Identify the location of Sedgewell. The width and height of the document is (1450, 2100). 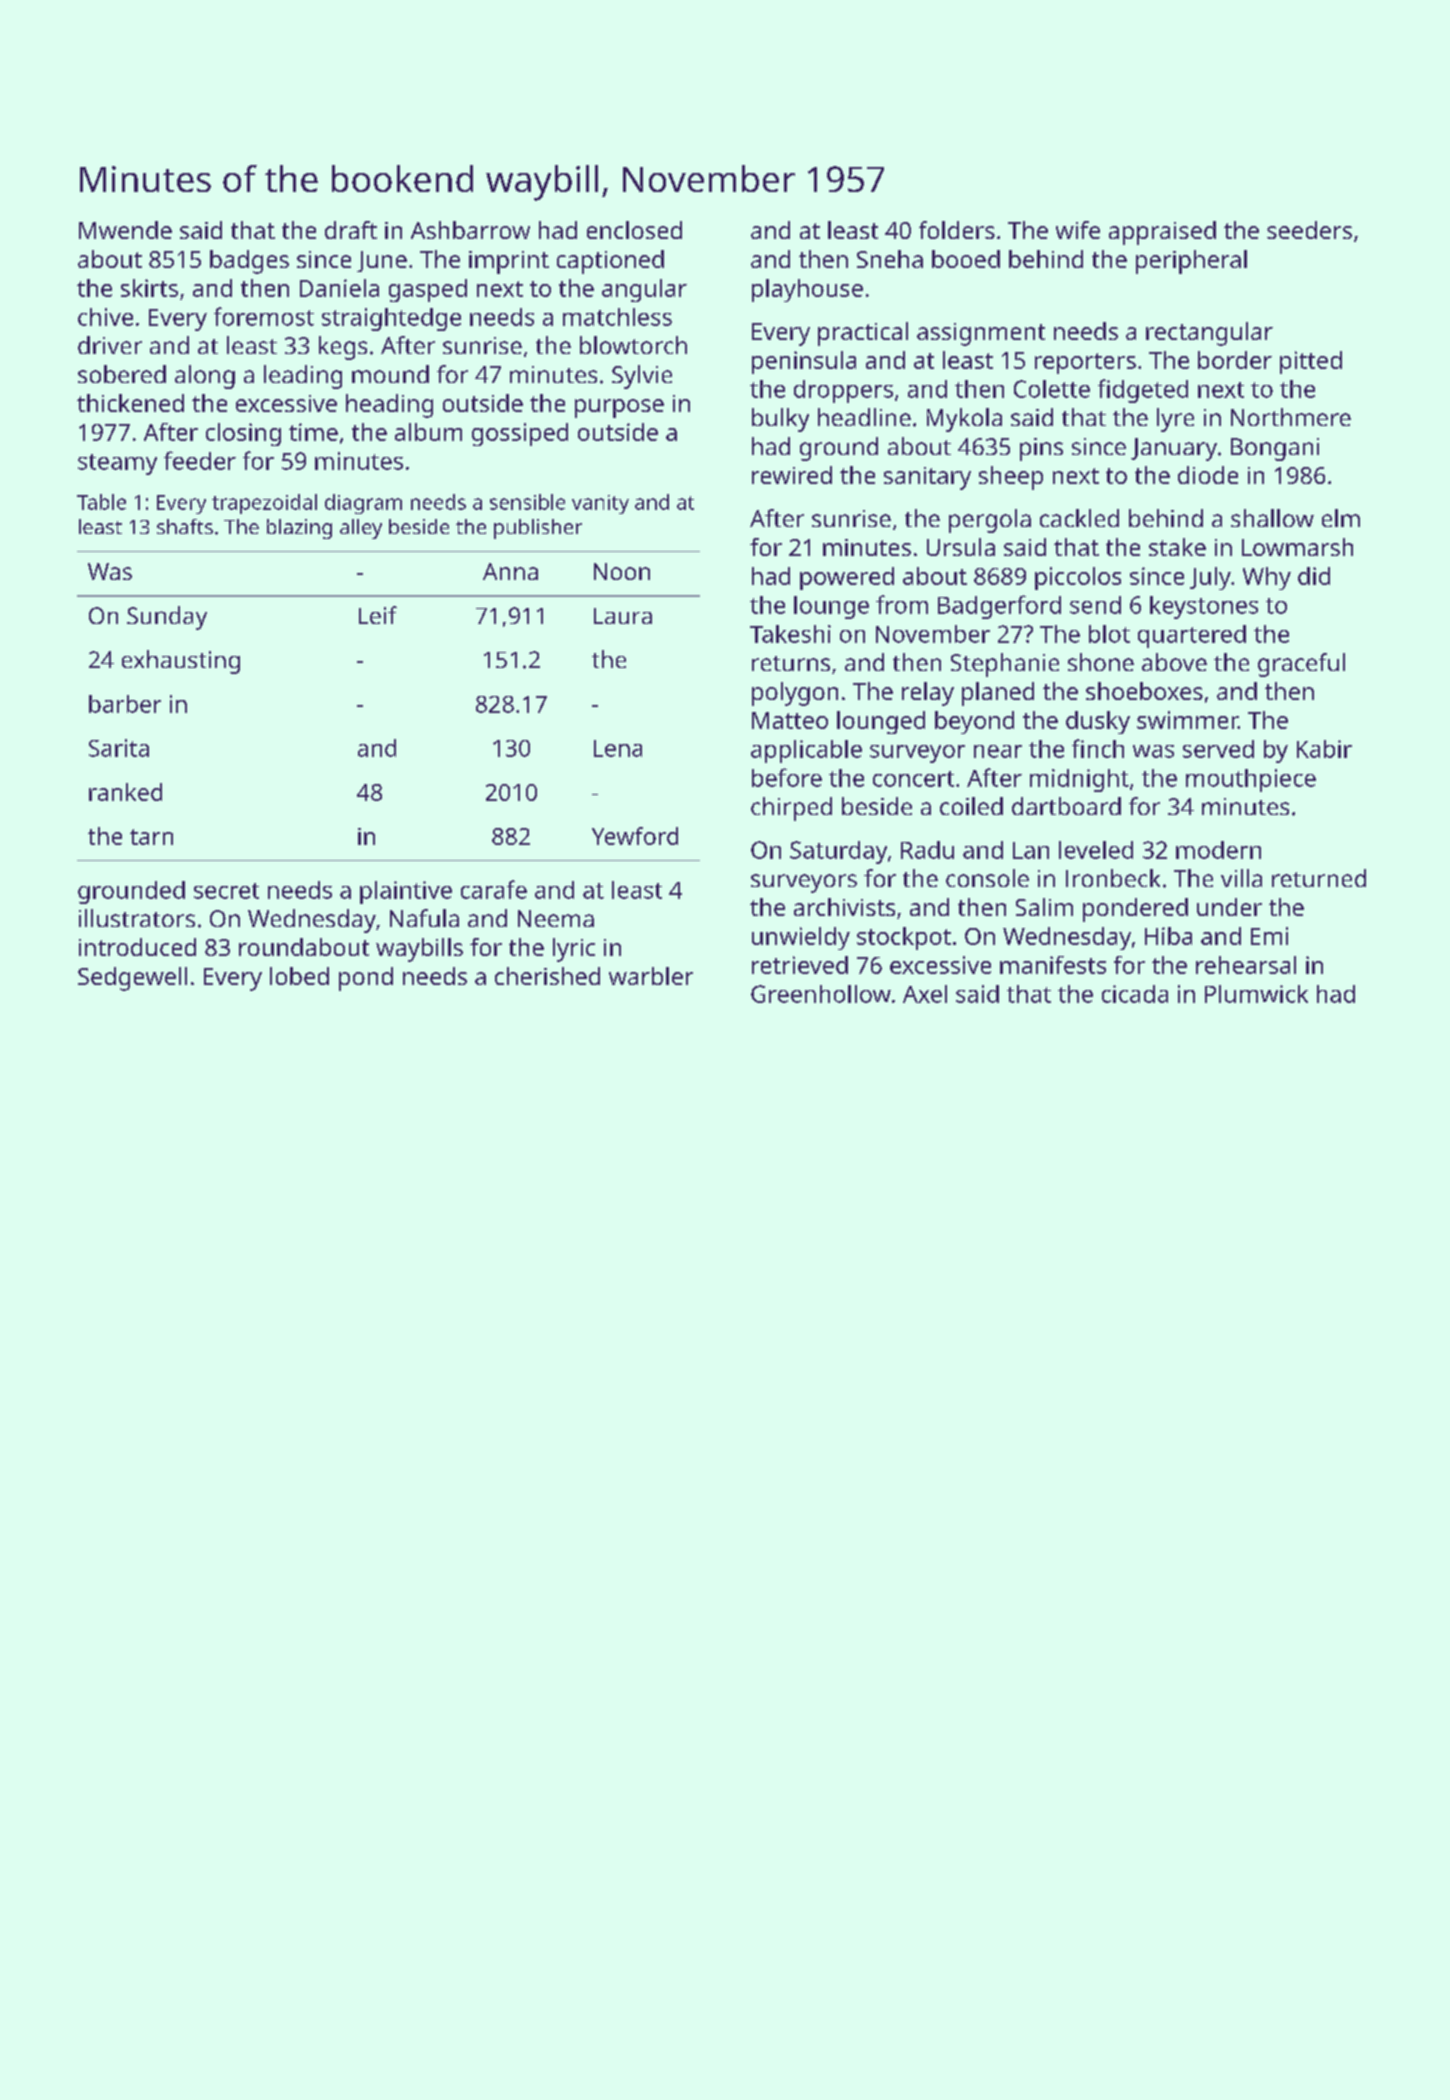
(132, 979).
